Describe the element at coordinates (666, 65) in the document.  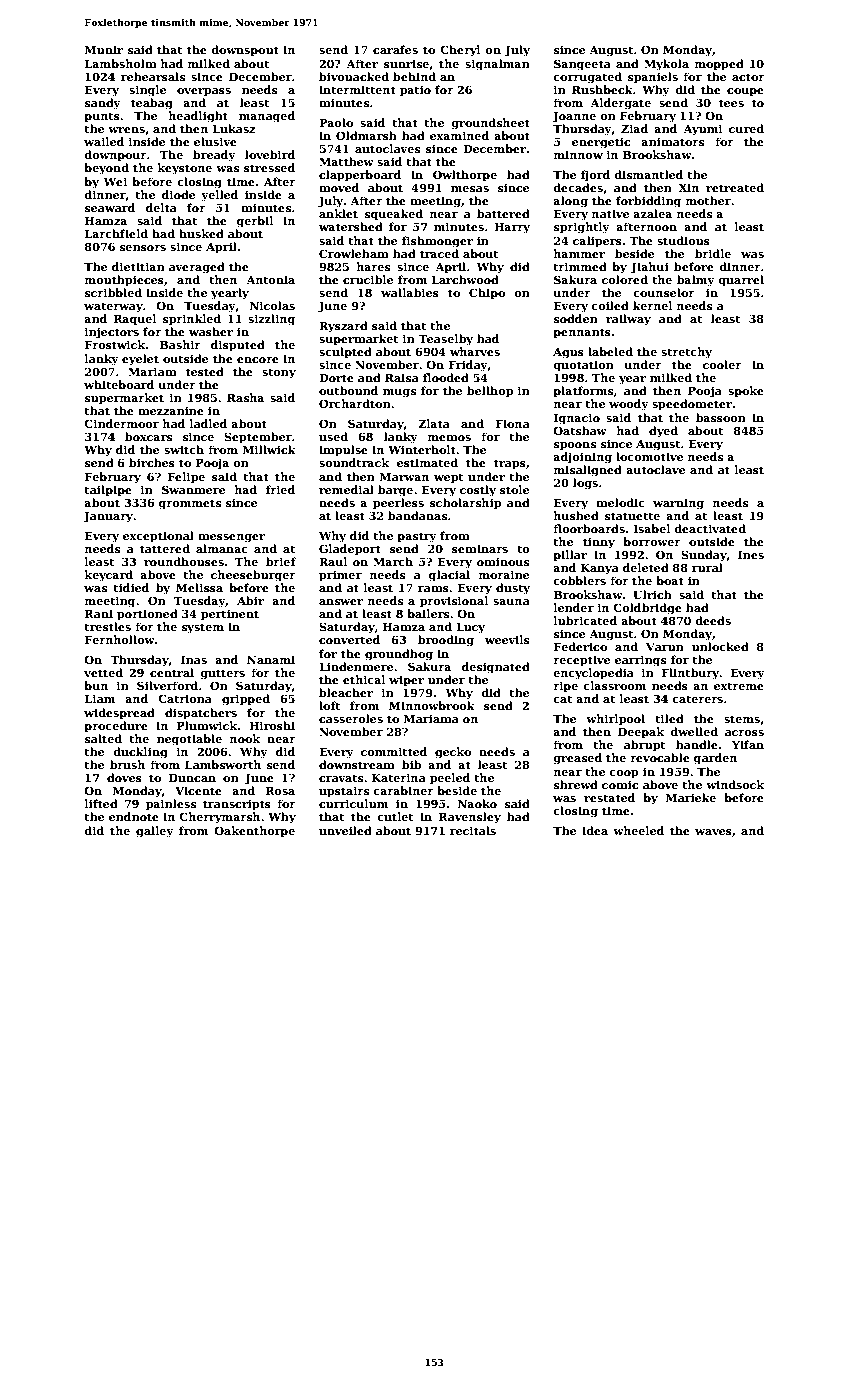
I see `Mykola` at that location.
